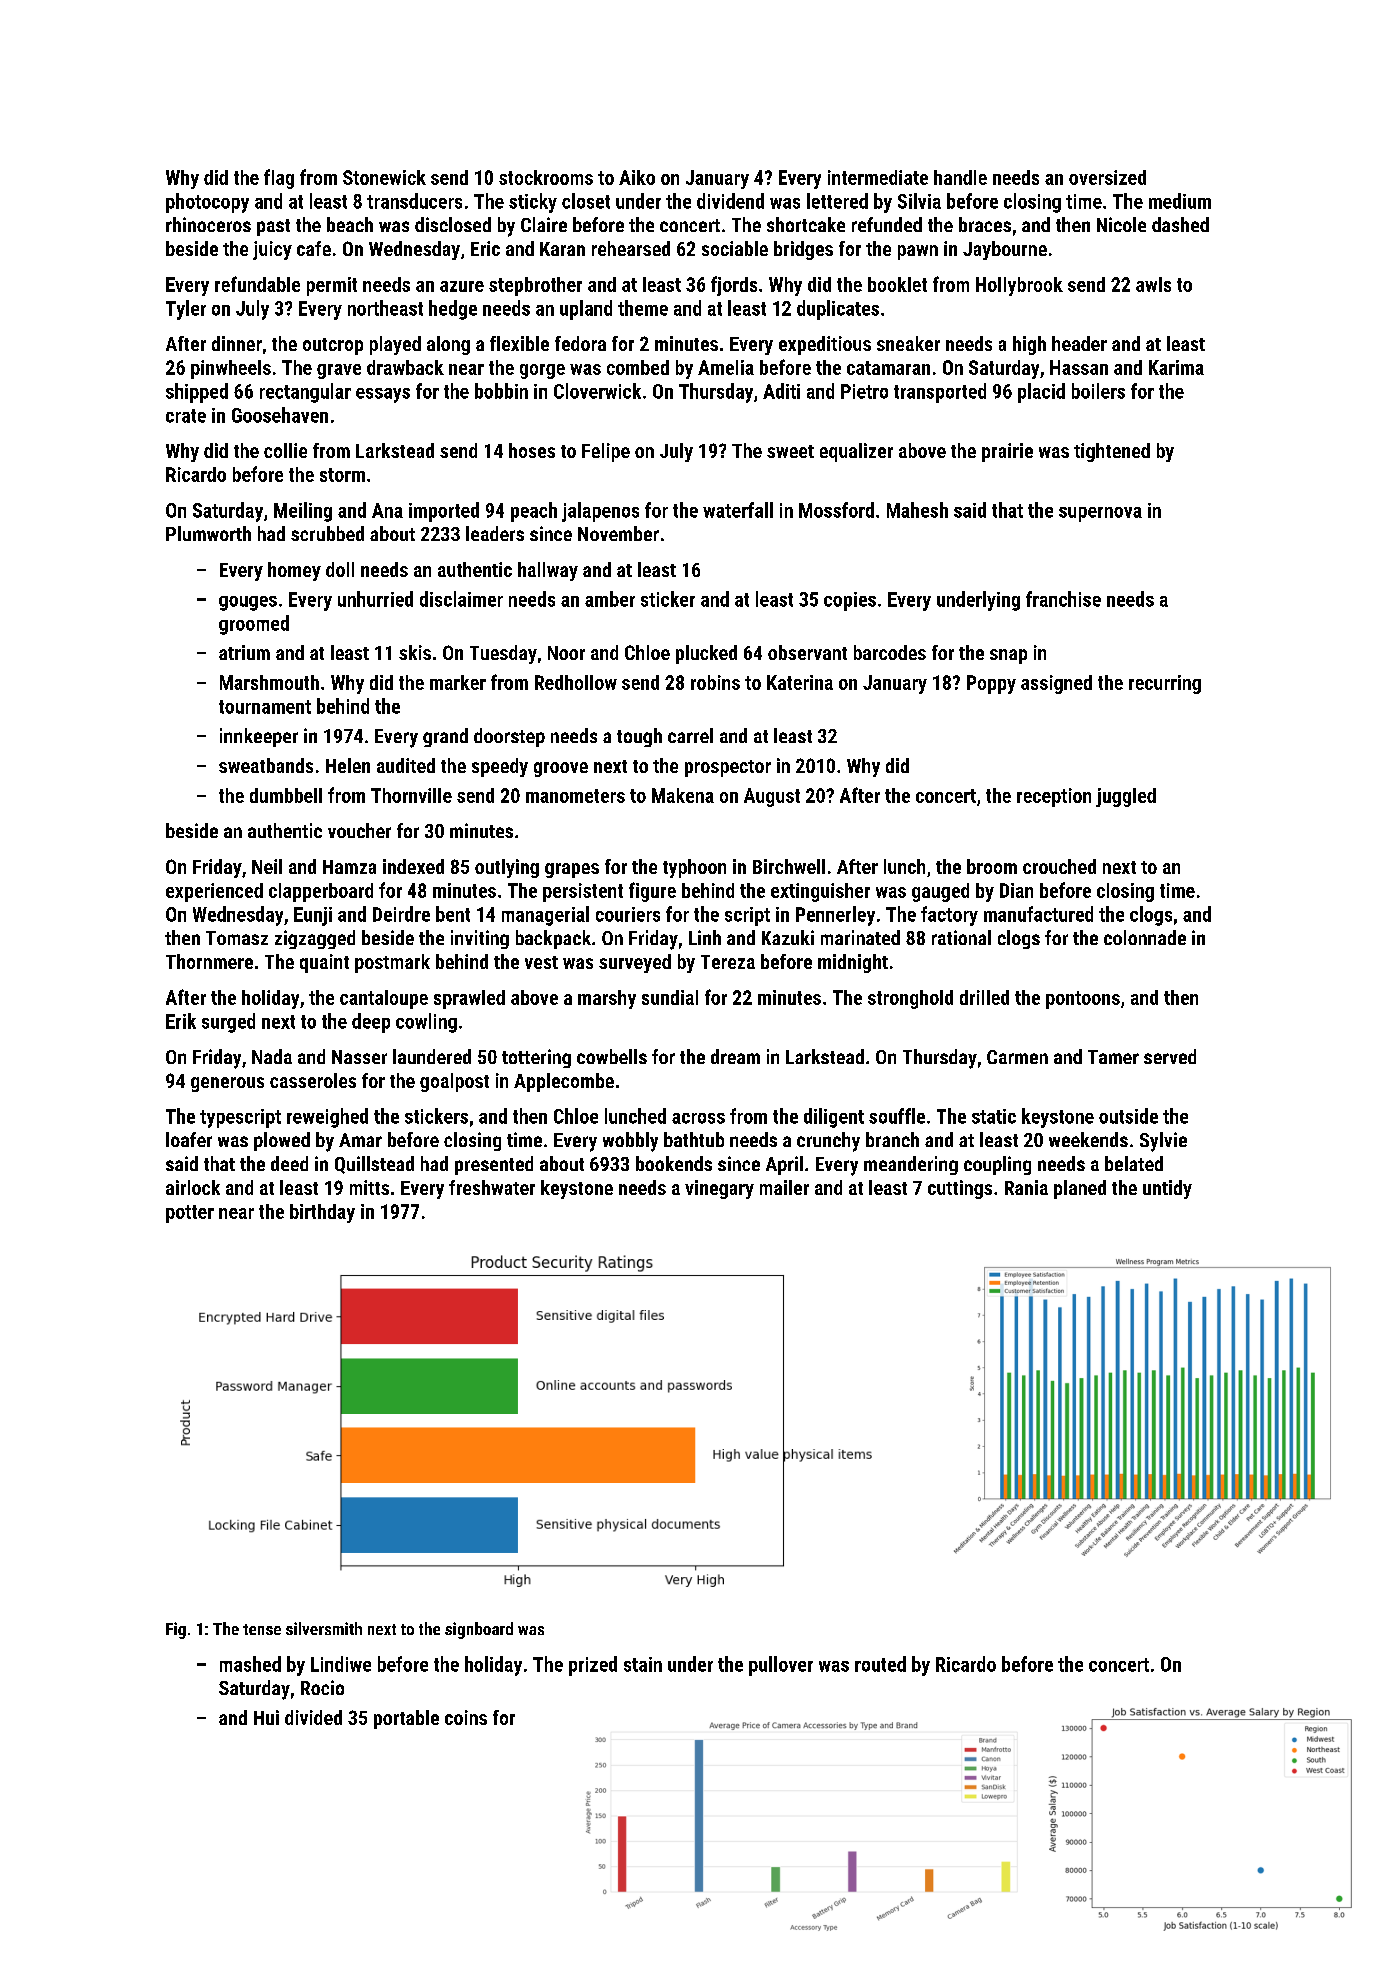 The image size is (1386, 1969). What do you see at coordinates (1126, 797) in the screenshot?
I see `juggled` at bounding box center [1126, 797].
